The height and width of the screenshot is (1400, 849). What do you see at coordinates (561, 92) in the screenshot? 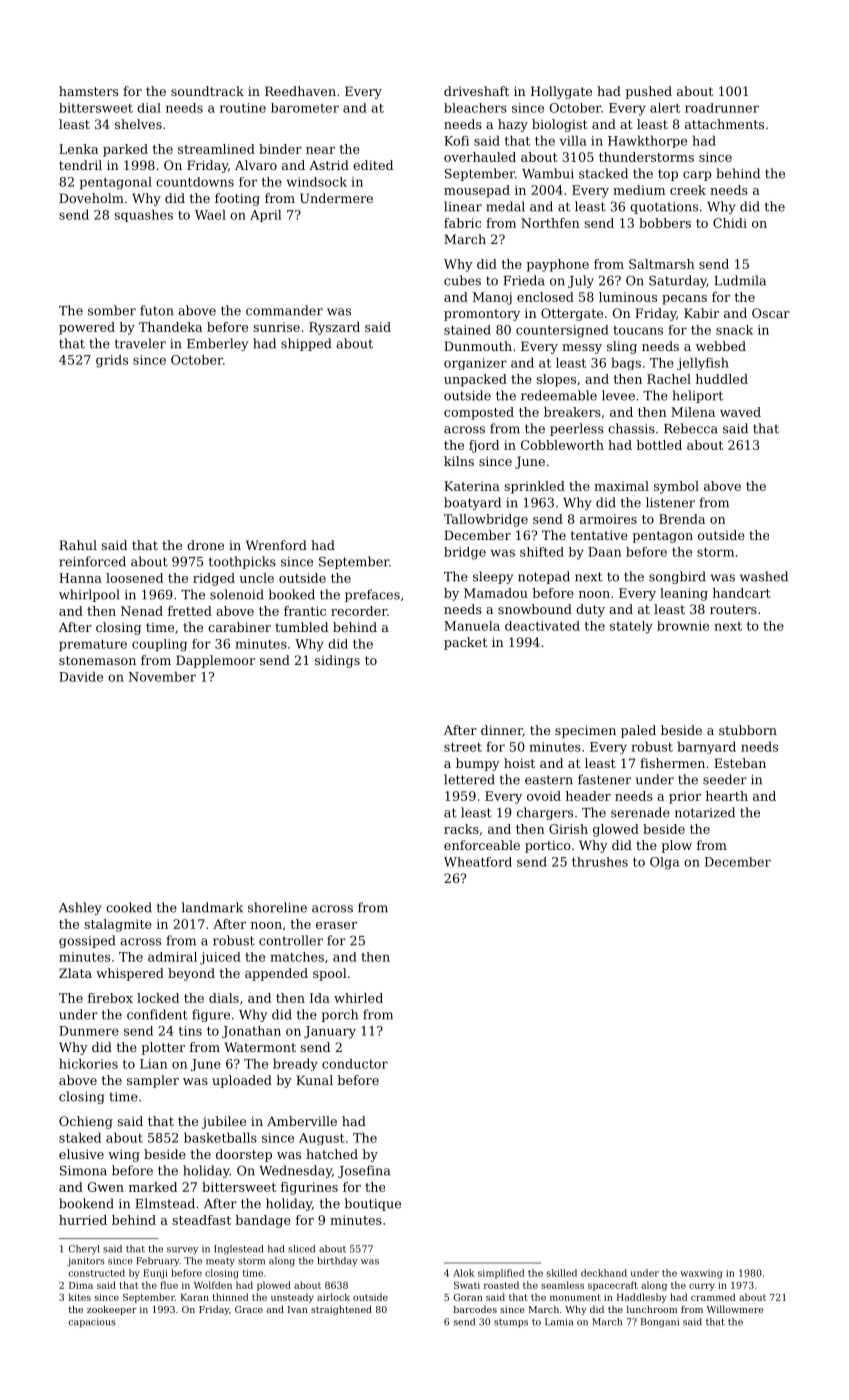
I see `Hollygate` at bounding box center [561, 92].
